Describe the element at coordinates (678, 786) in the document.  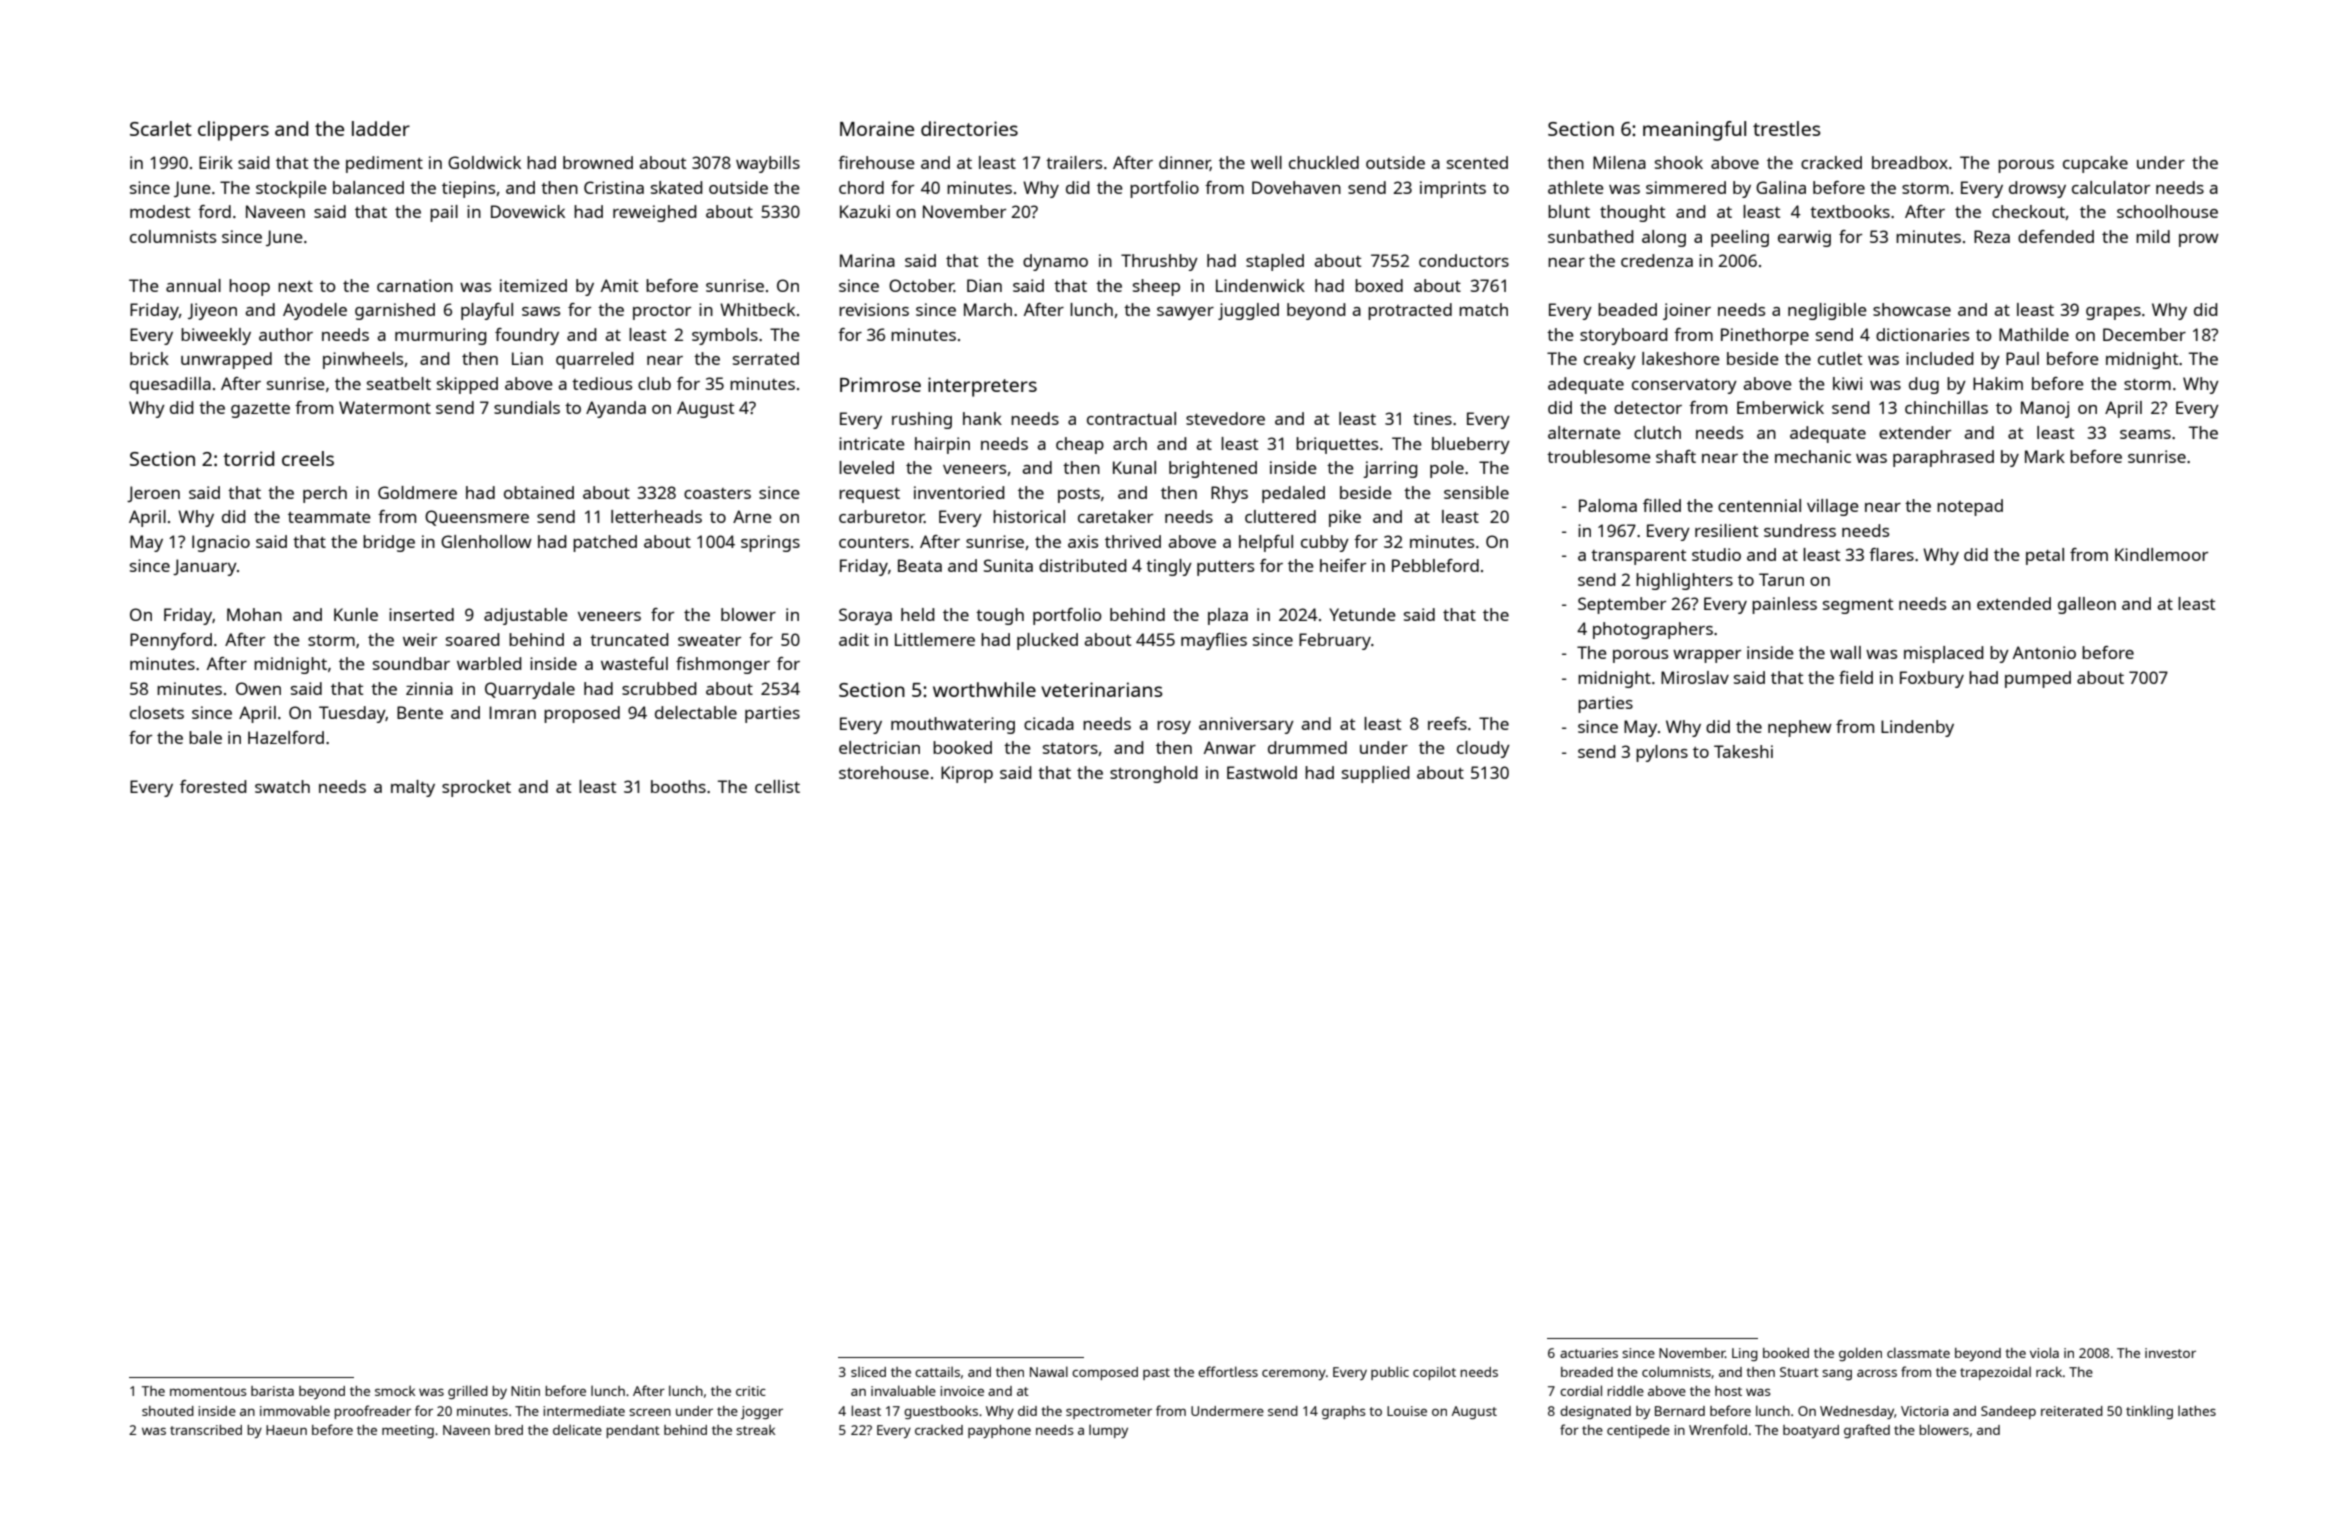
I see `booths` at that location.
